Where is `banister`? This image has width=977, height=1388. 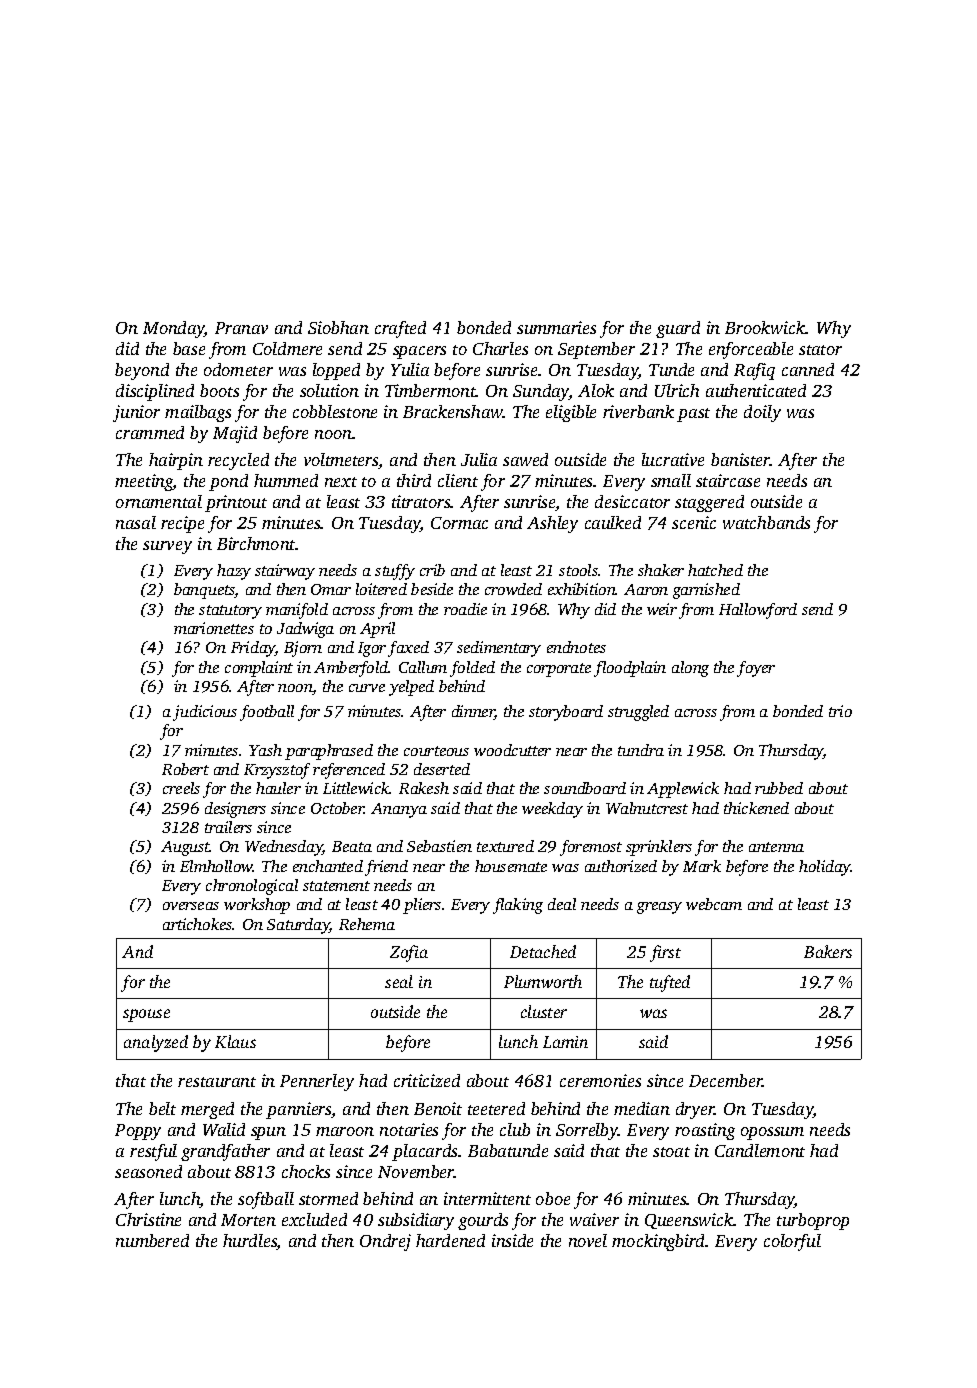
banister is located at coordinates (740, 459).
